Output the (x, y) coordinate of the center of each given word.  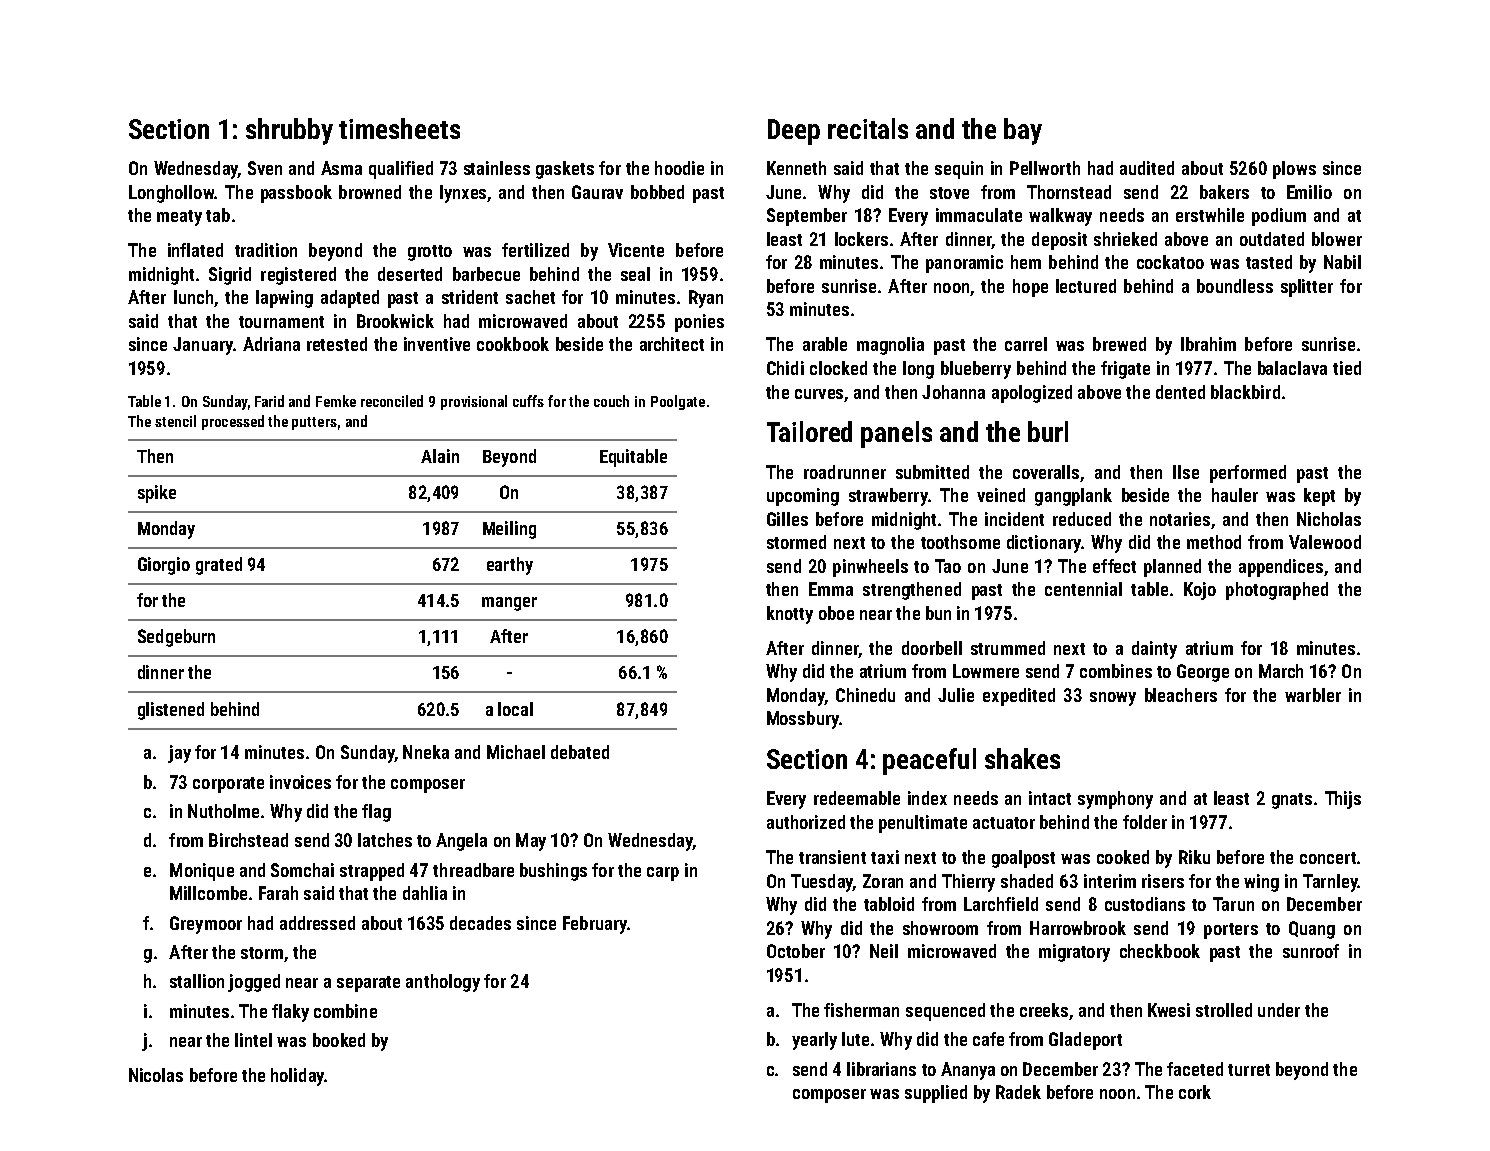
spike (157, 494)
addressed (317, 923)
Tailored (809, 431)
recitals (868, 128)
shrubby (289, 131)
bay (1023, 131)
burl (1048, 431)
